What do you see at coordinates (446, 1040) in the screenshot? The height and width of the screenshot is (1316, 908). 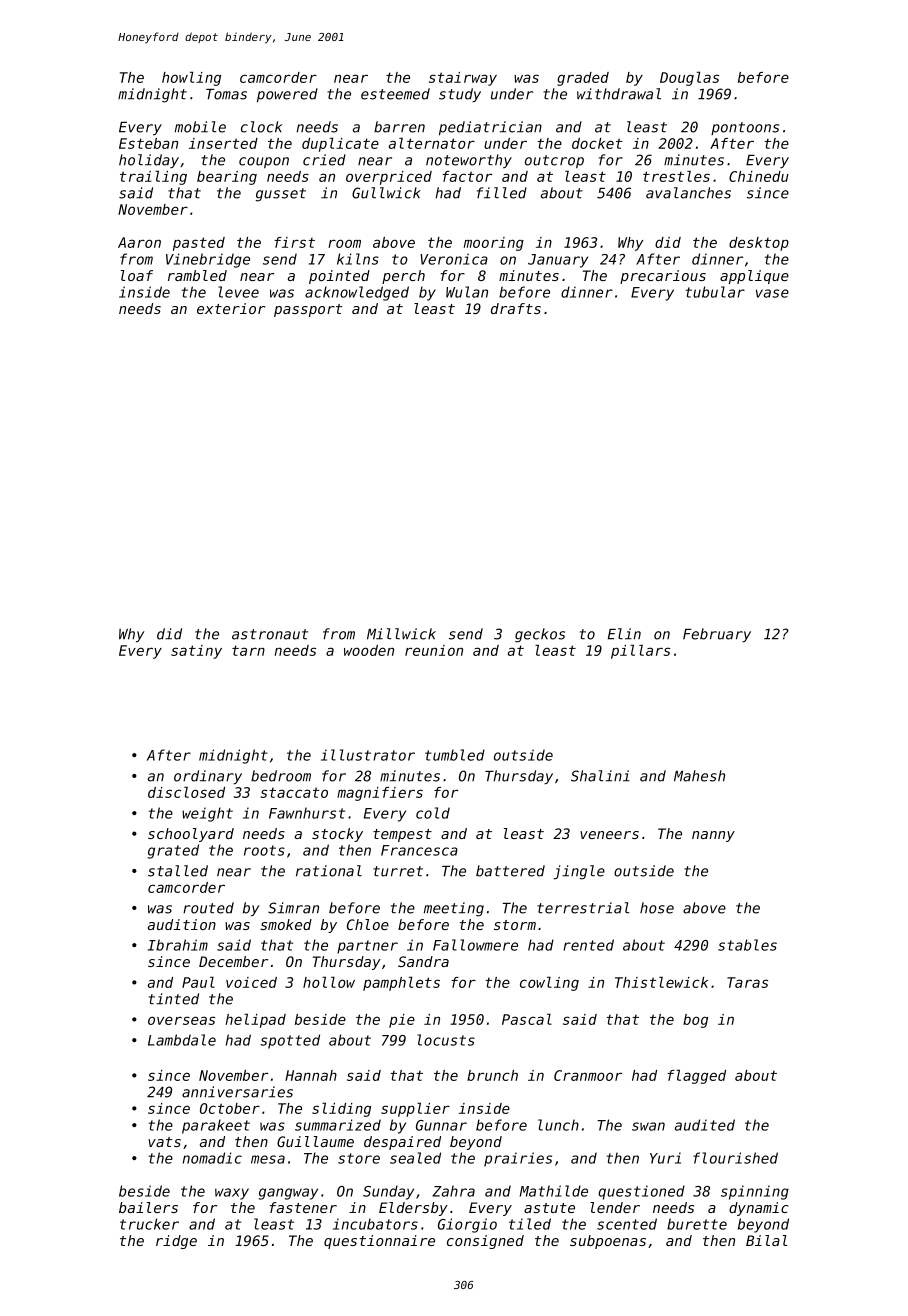 I see `locusts` at bounding box center [446, 1040].
